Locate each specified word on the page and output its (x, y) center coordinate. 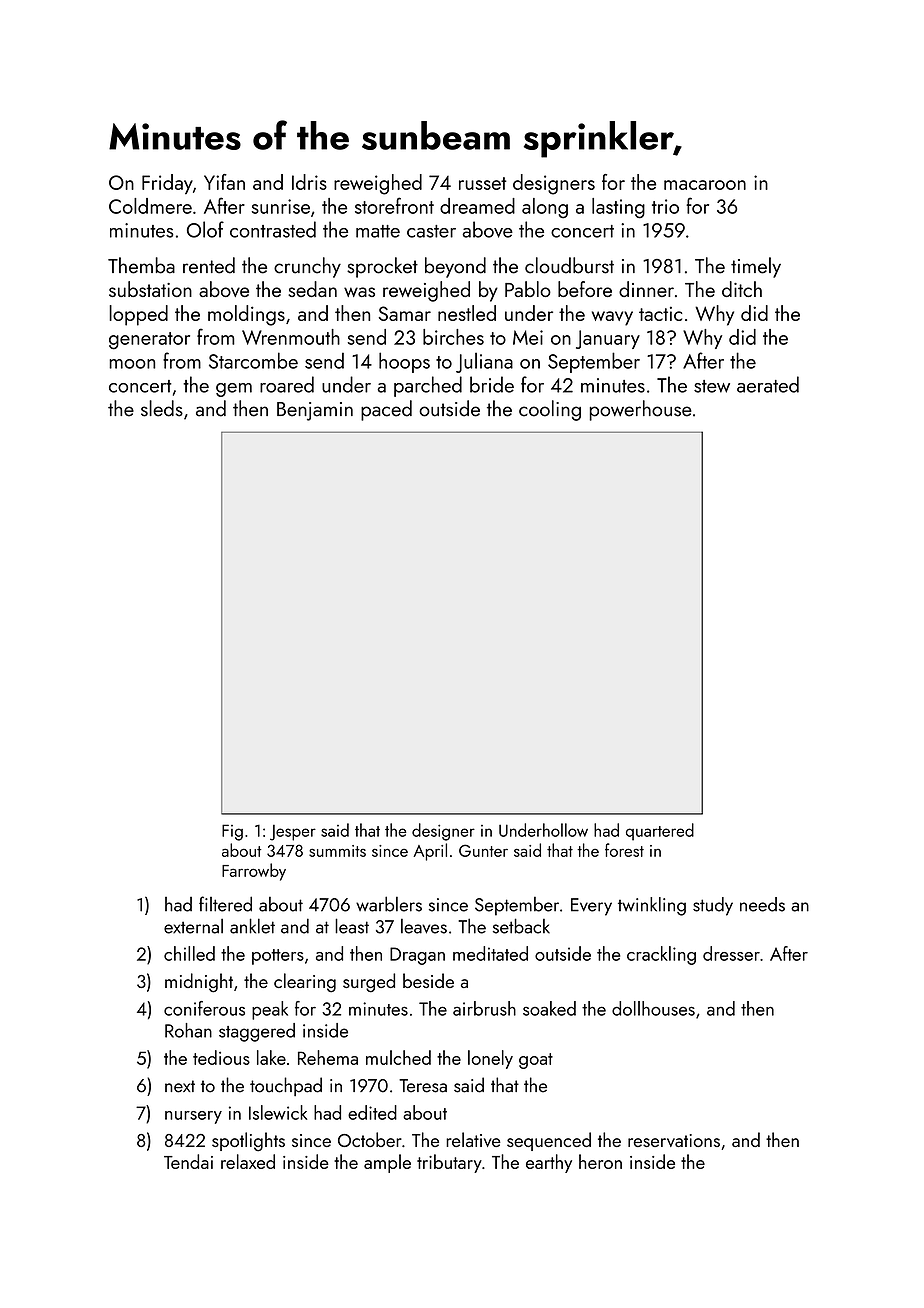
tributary (449, 1163)
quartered (660, 832)
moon (132, 364)
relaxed (248, 1161)
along (545, 208)
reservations (674, 1140)
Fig (232, 832)
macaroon (705, 185)
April (430, 852)
